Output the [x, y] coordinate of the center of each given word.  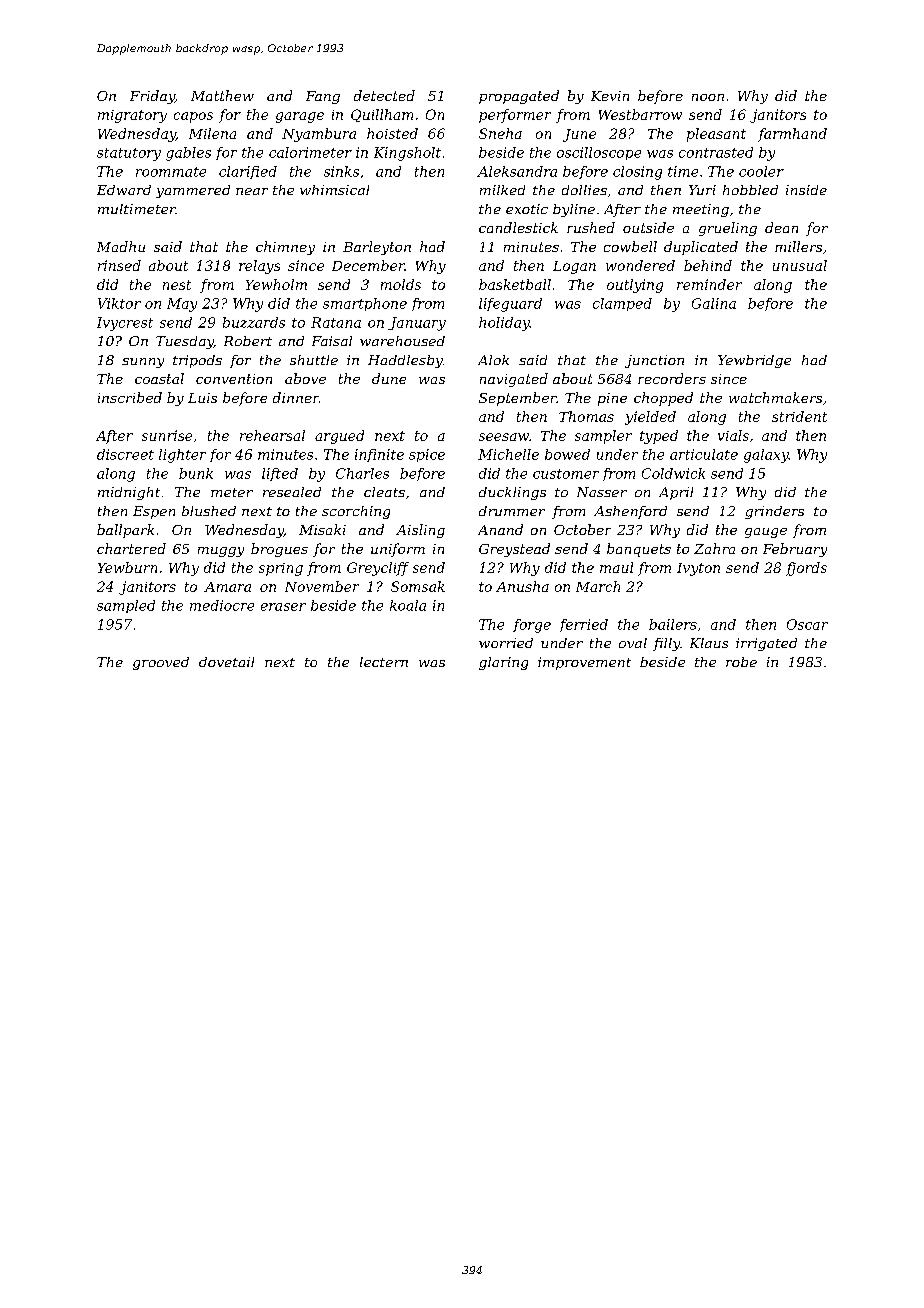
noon [708, 97]
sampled [126, 606]
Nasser [602, 492]
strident [799, 416]
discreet [125, 454]
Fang [323, 97]
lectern [384, 662]
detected [384, 95]
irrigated [766, 644]
